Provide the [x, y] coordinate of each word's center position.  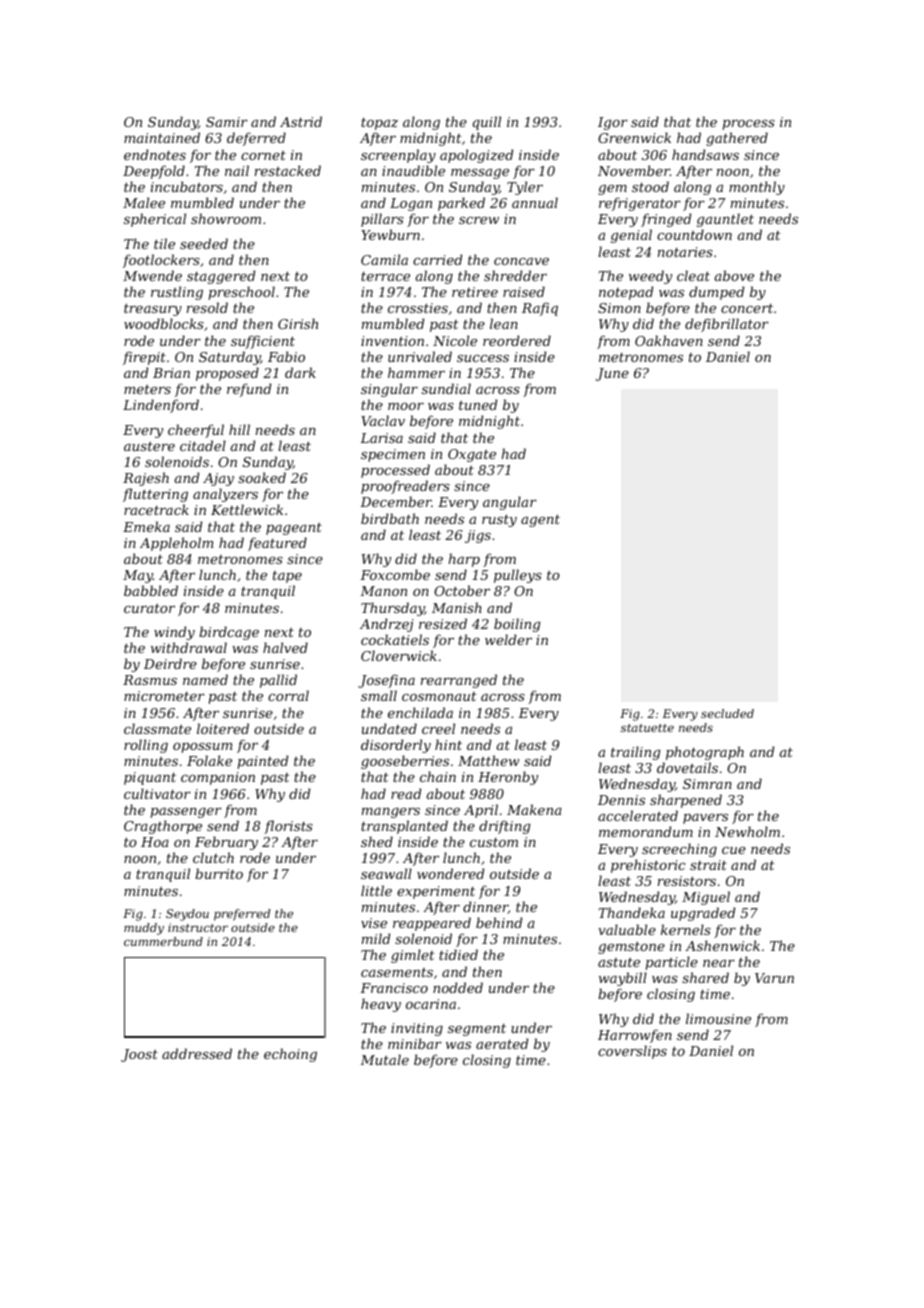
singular [389, 390]
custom [494, 842]
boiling [517, 625]
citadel [203, 445]
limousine [718, 1018]
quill [487, 123]
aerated [502, 1043]
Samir [227, 122]
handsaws [705, 154]
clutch [213, 857]
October [462, 590]
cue [734, 850]
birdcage [229, 633]
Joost [139, 1055]
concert [747, 308]
